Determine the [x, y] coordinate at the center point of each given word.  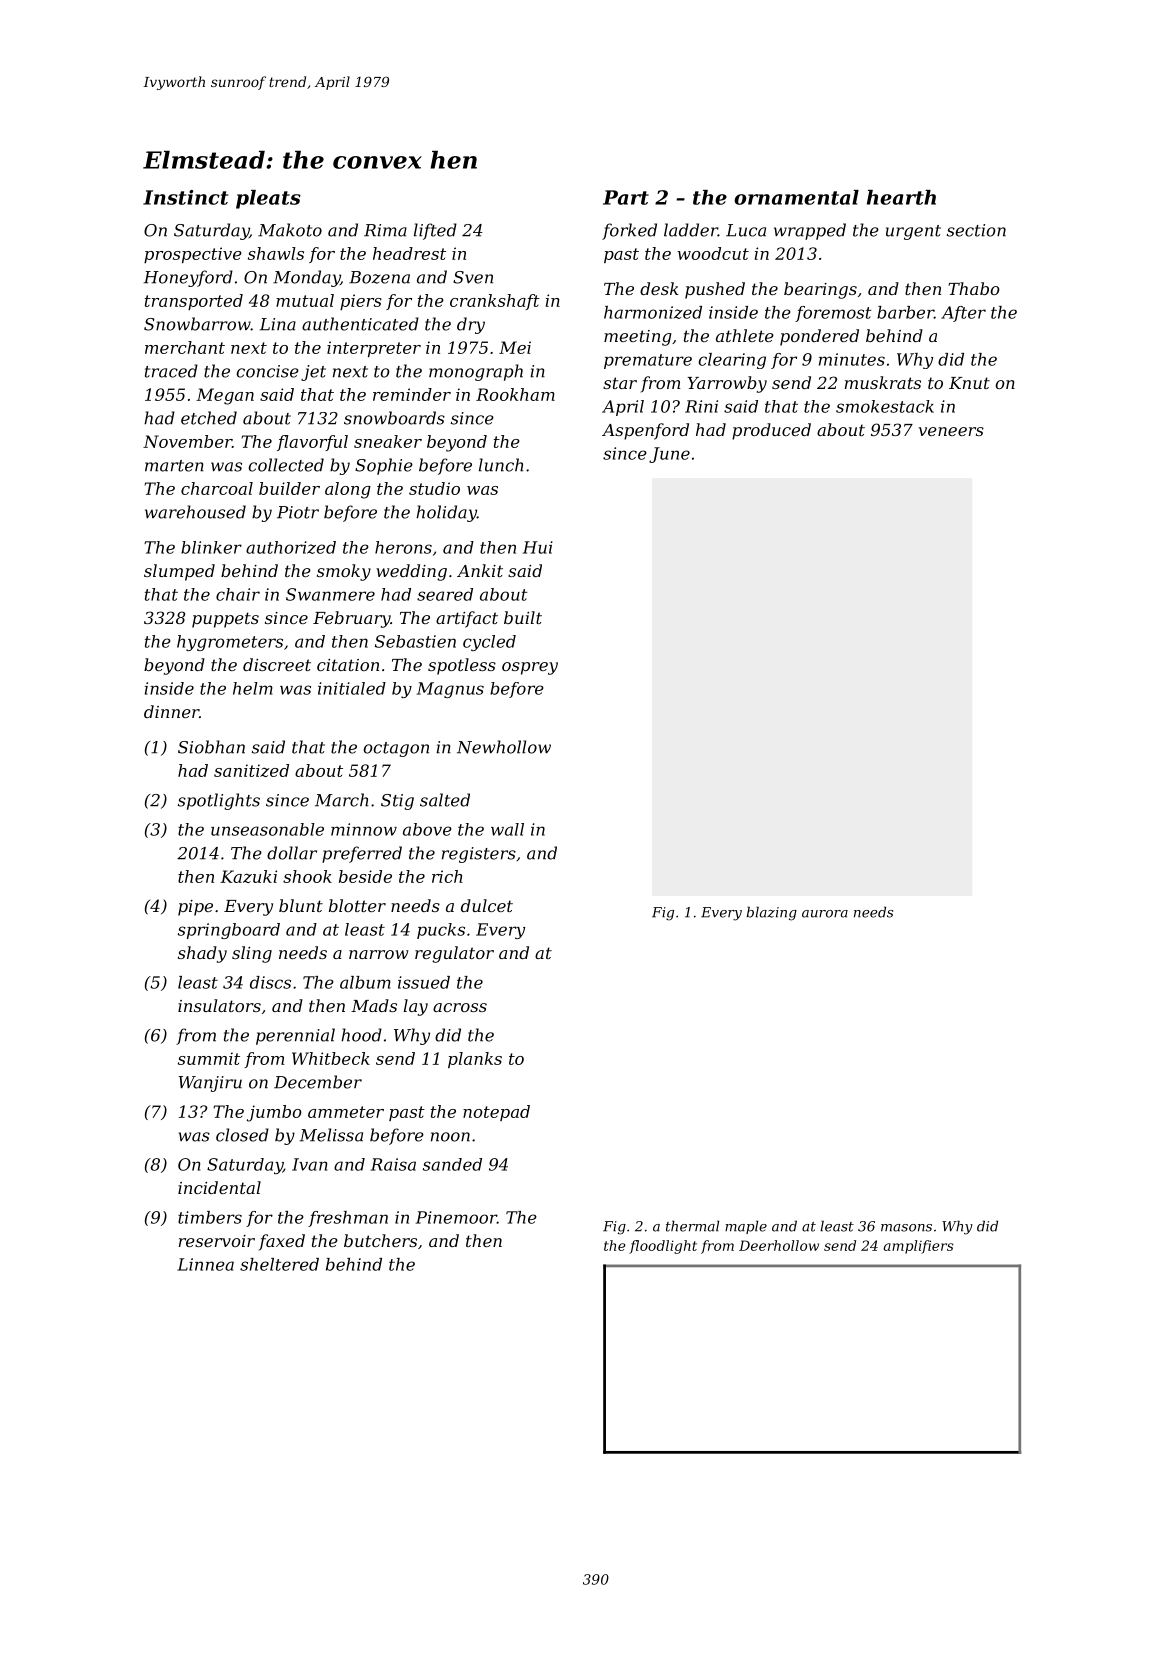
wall [507, 829]
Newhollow [504, 747]
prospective [193, 255]
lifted [435, 231]
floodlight [663, 1247]
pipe [195, 908]
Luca [746, 230]
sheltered [279, 1264]
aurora [825, 914]
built [523, 617]
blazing [771, 913]
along [348, 490]
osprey [530, 668]
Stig [397, 802]
